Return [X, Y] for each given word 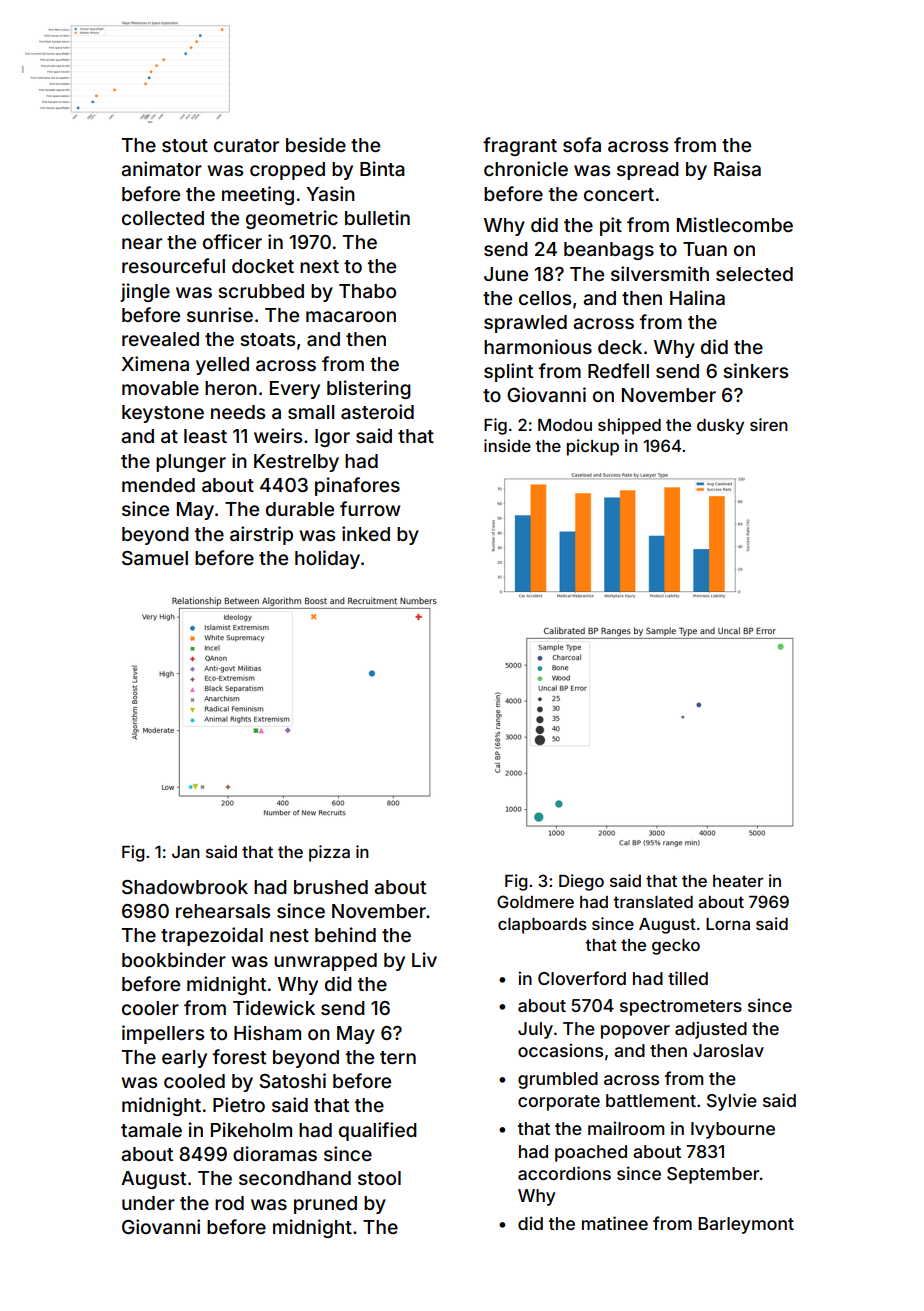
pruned [325, 1205]
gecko [676, 947]
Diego [581, 882]
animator [161, 168]
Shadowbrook [185, 887]
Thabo [367, 291]
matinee [615, 1223]
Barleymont [746, 1225]
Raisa [737, 168]
